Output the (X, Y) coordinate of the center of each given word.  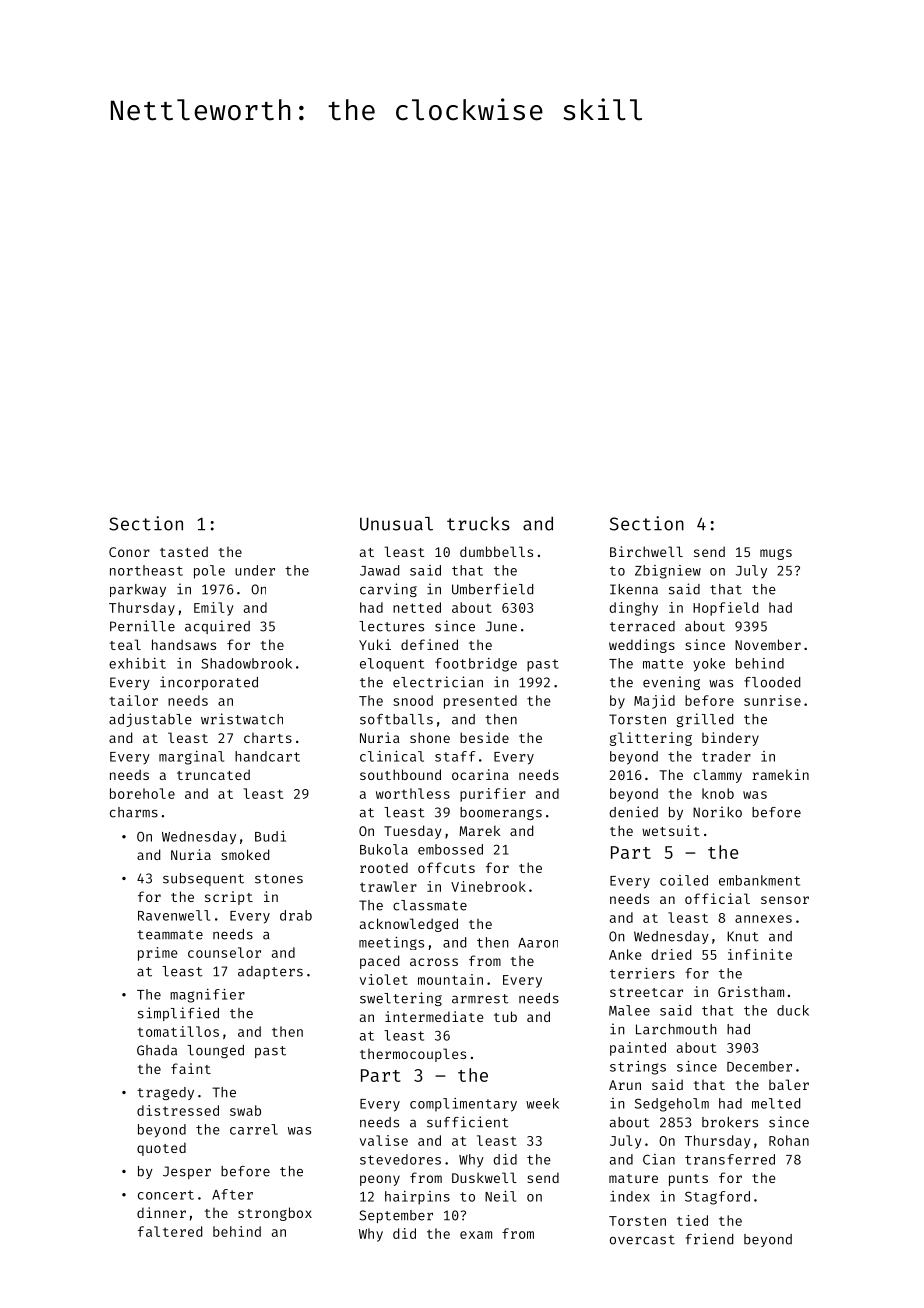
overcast (642, 1240)
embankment (759, 880)
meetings (391, 943)
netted (417, 607)
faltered (170, 1231)
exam (476, 1235)
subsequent (203, 879)
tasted (184, 551)
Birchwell (646, 551)
